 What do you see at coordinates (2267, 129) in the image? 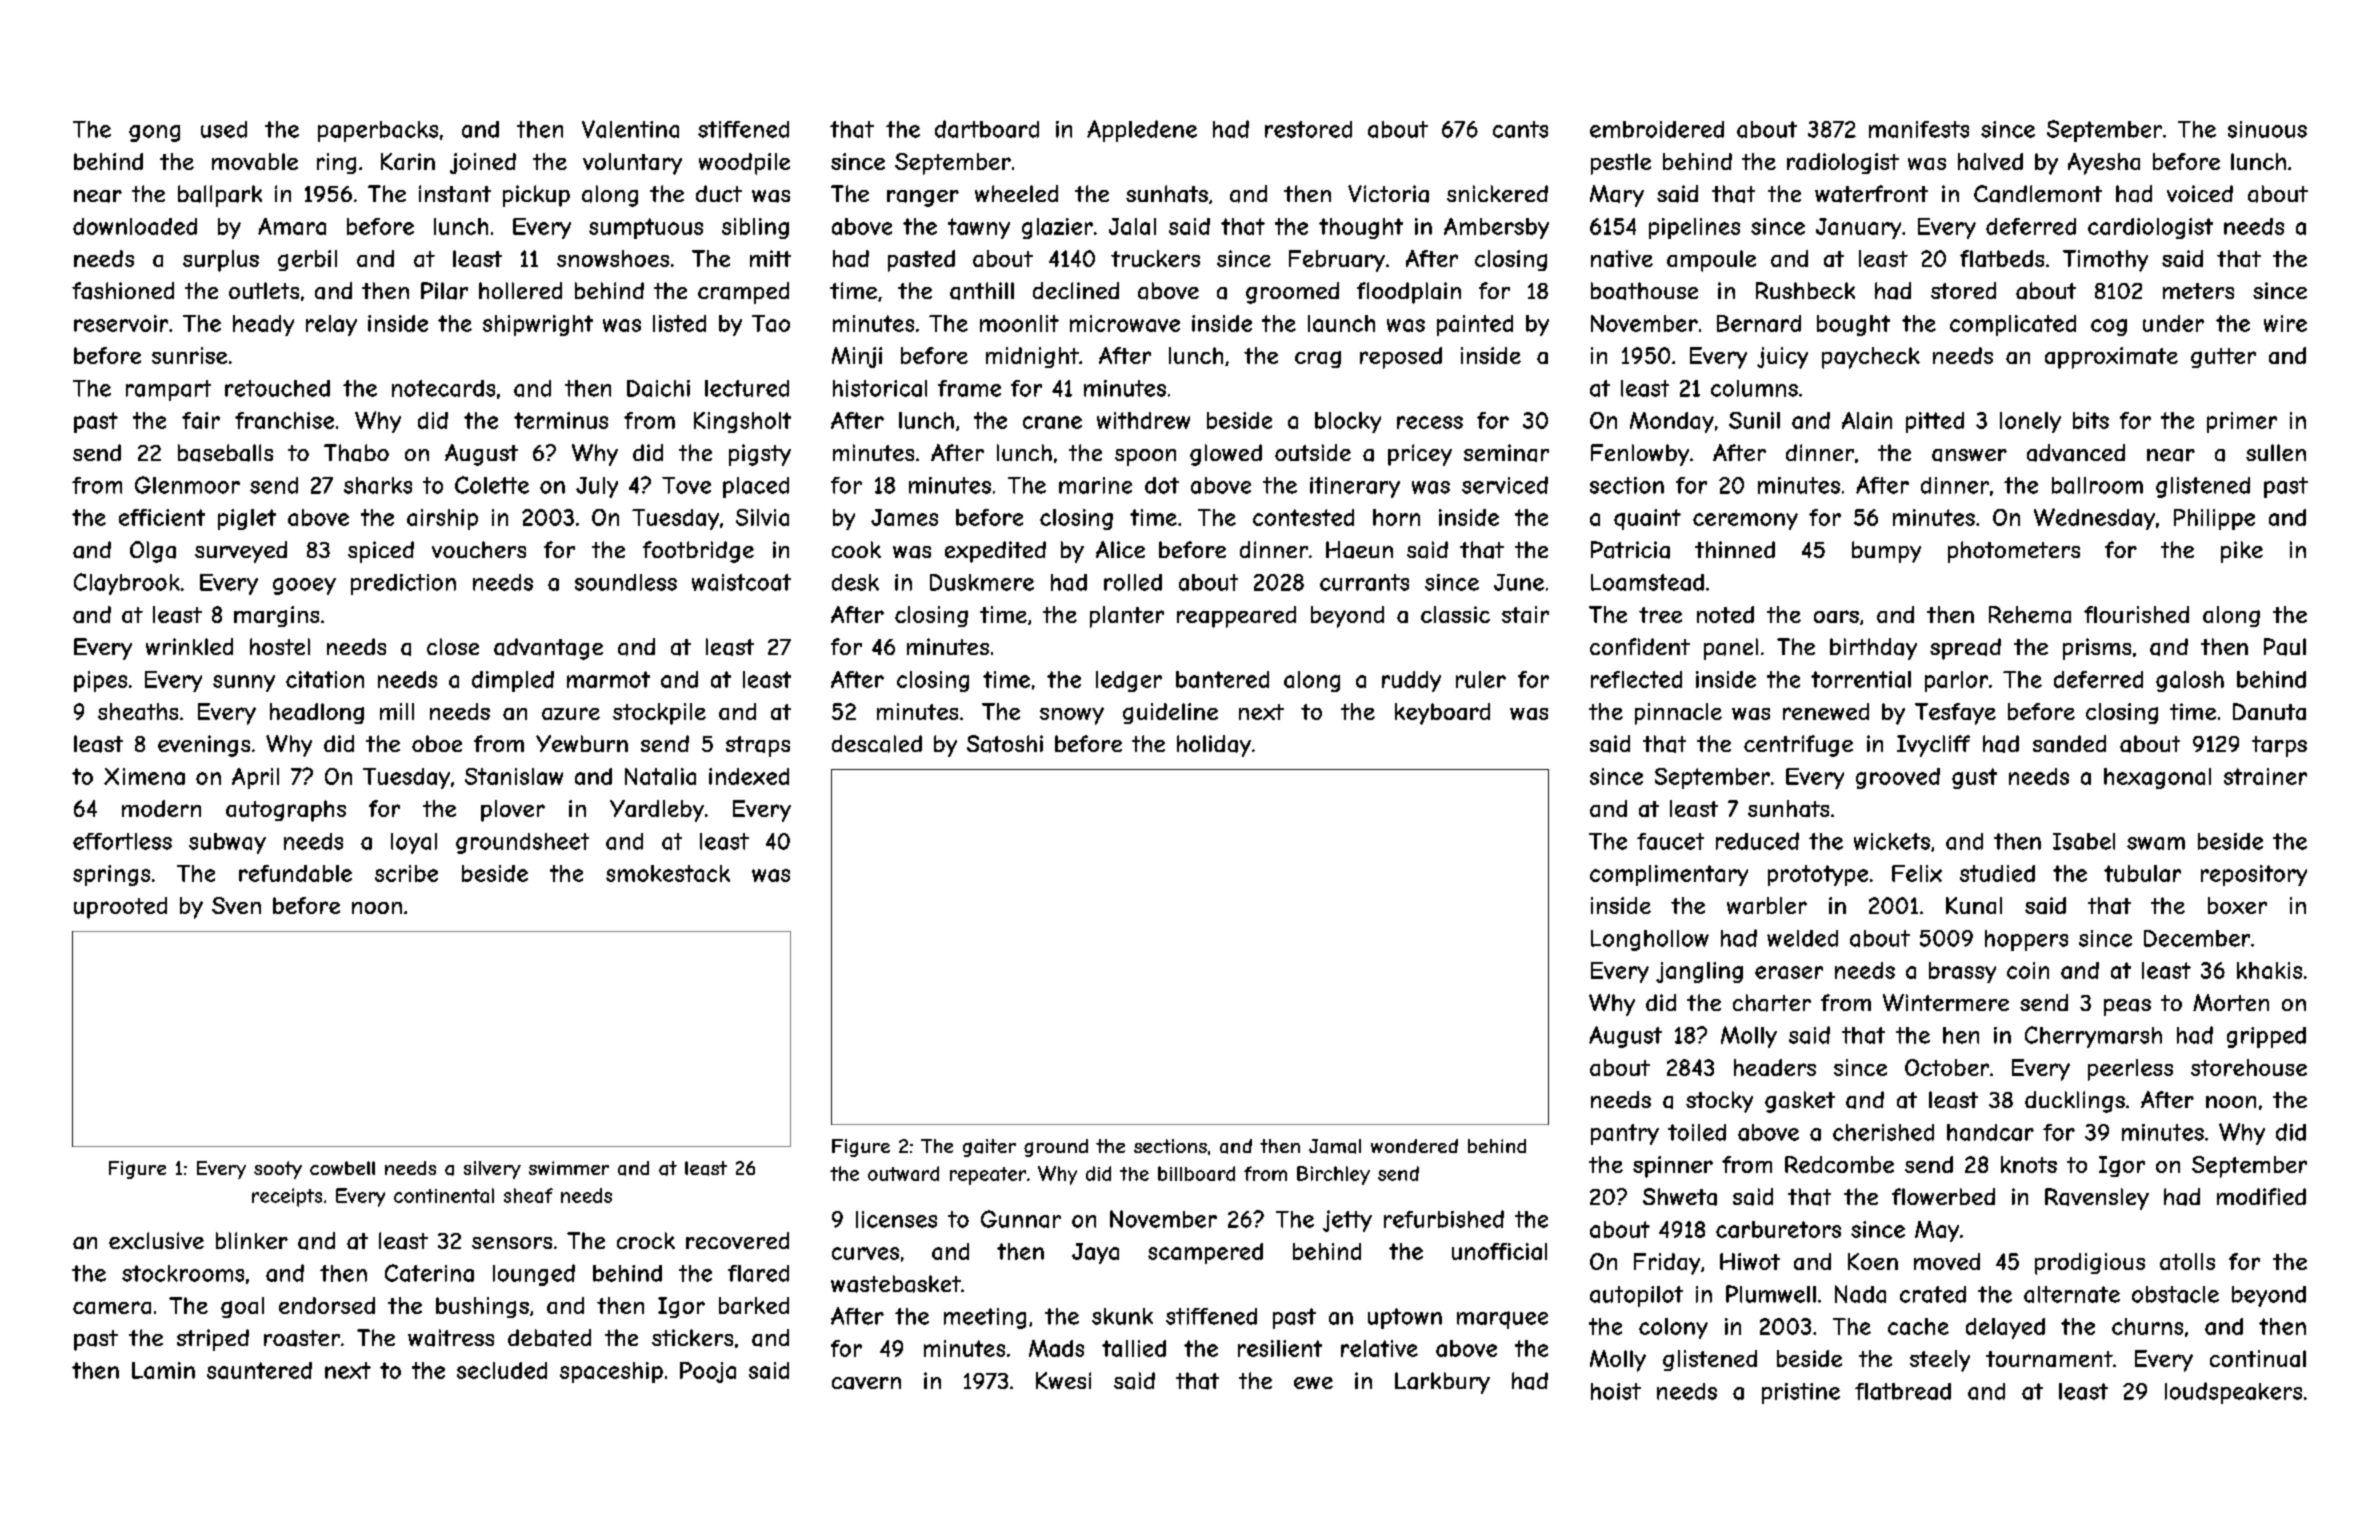
I see `sinuous` at bounding box center [2267, 129].
